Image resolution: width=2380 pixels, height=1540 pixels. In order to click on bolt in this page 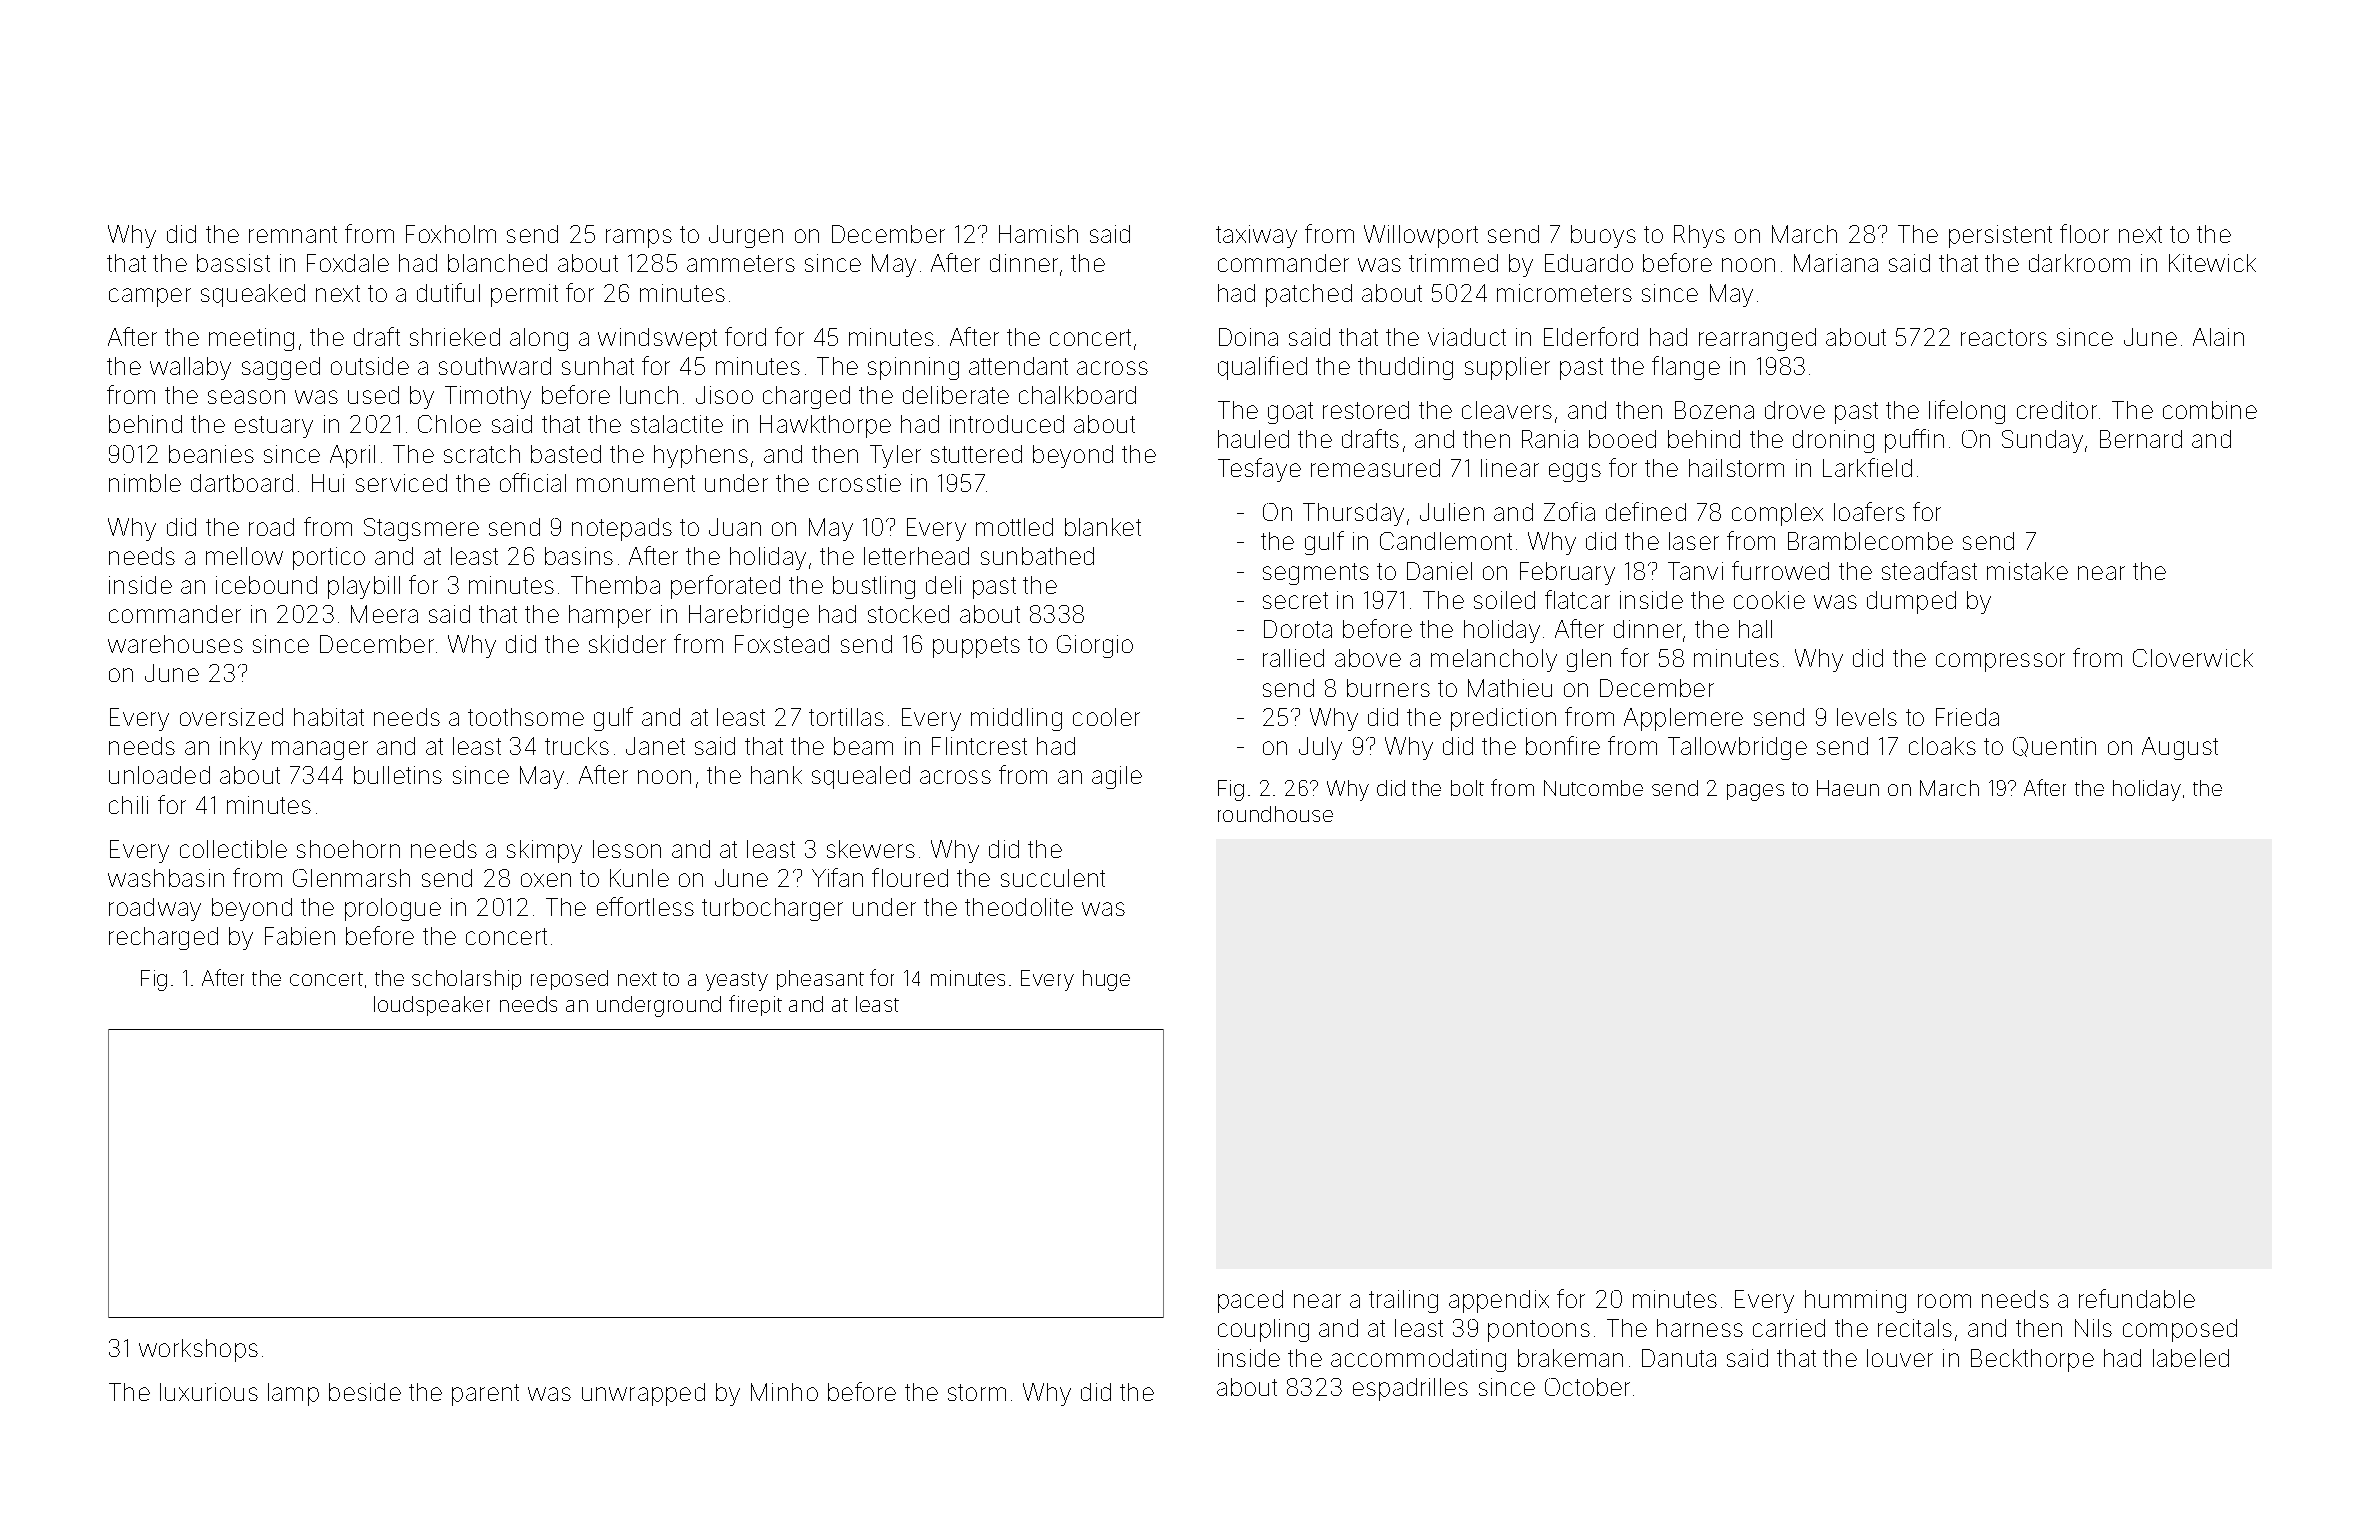, I will do `click(1467, 788)`.
